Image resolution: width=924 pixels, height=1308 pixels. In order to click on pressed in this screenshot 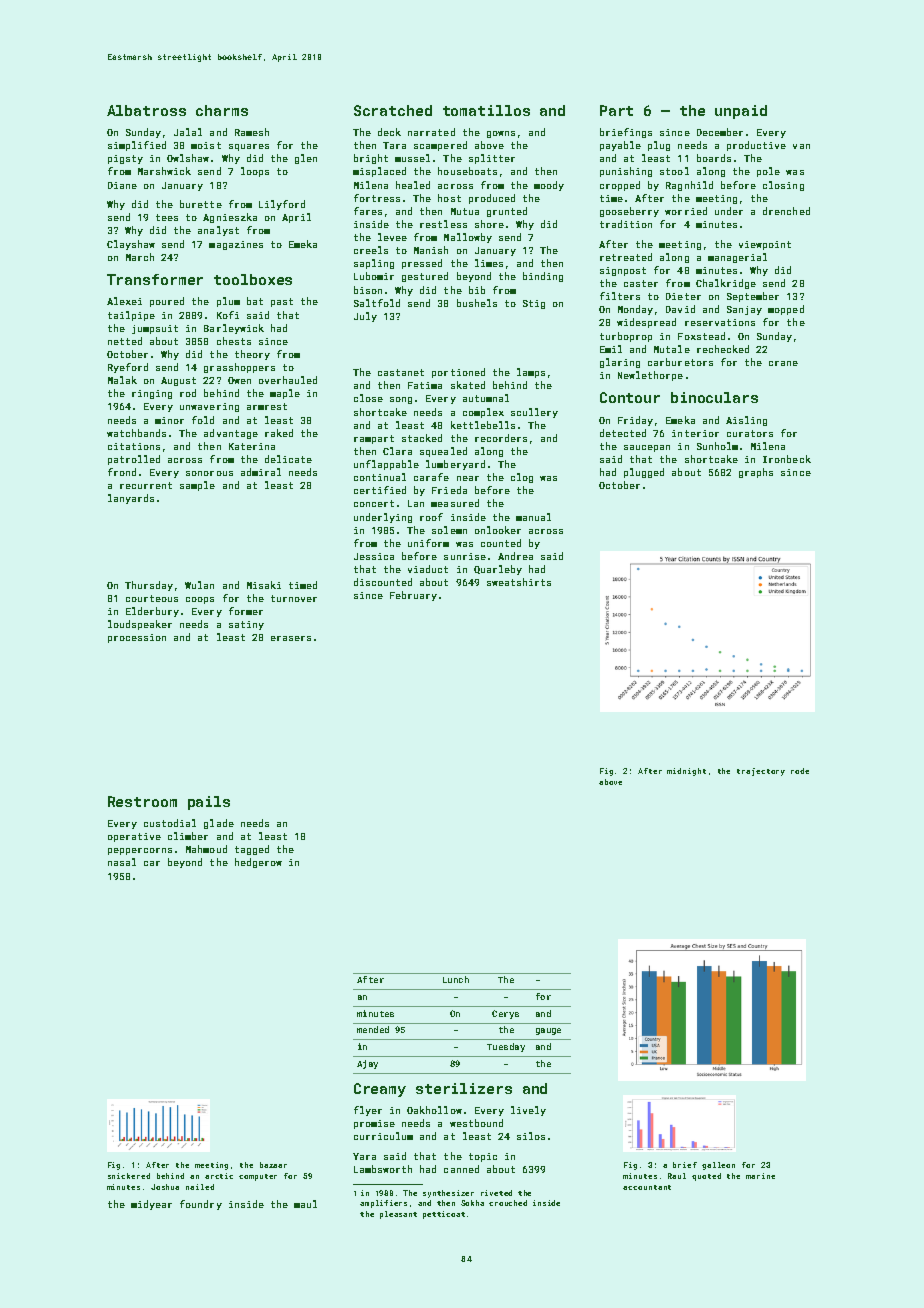, I will do `click(422, 264)`.
